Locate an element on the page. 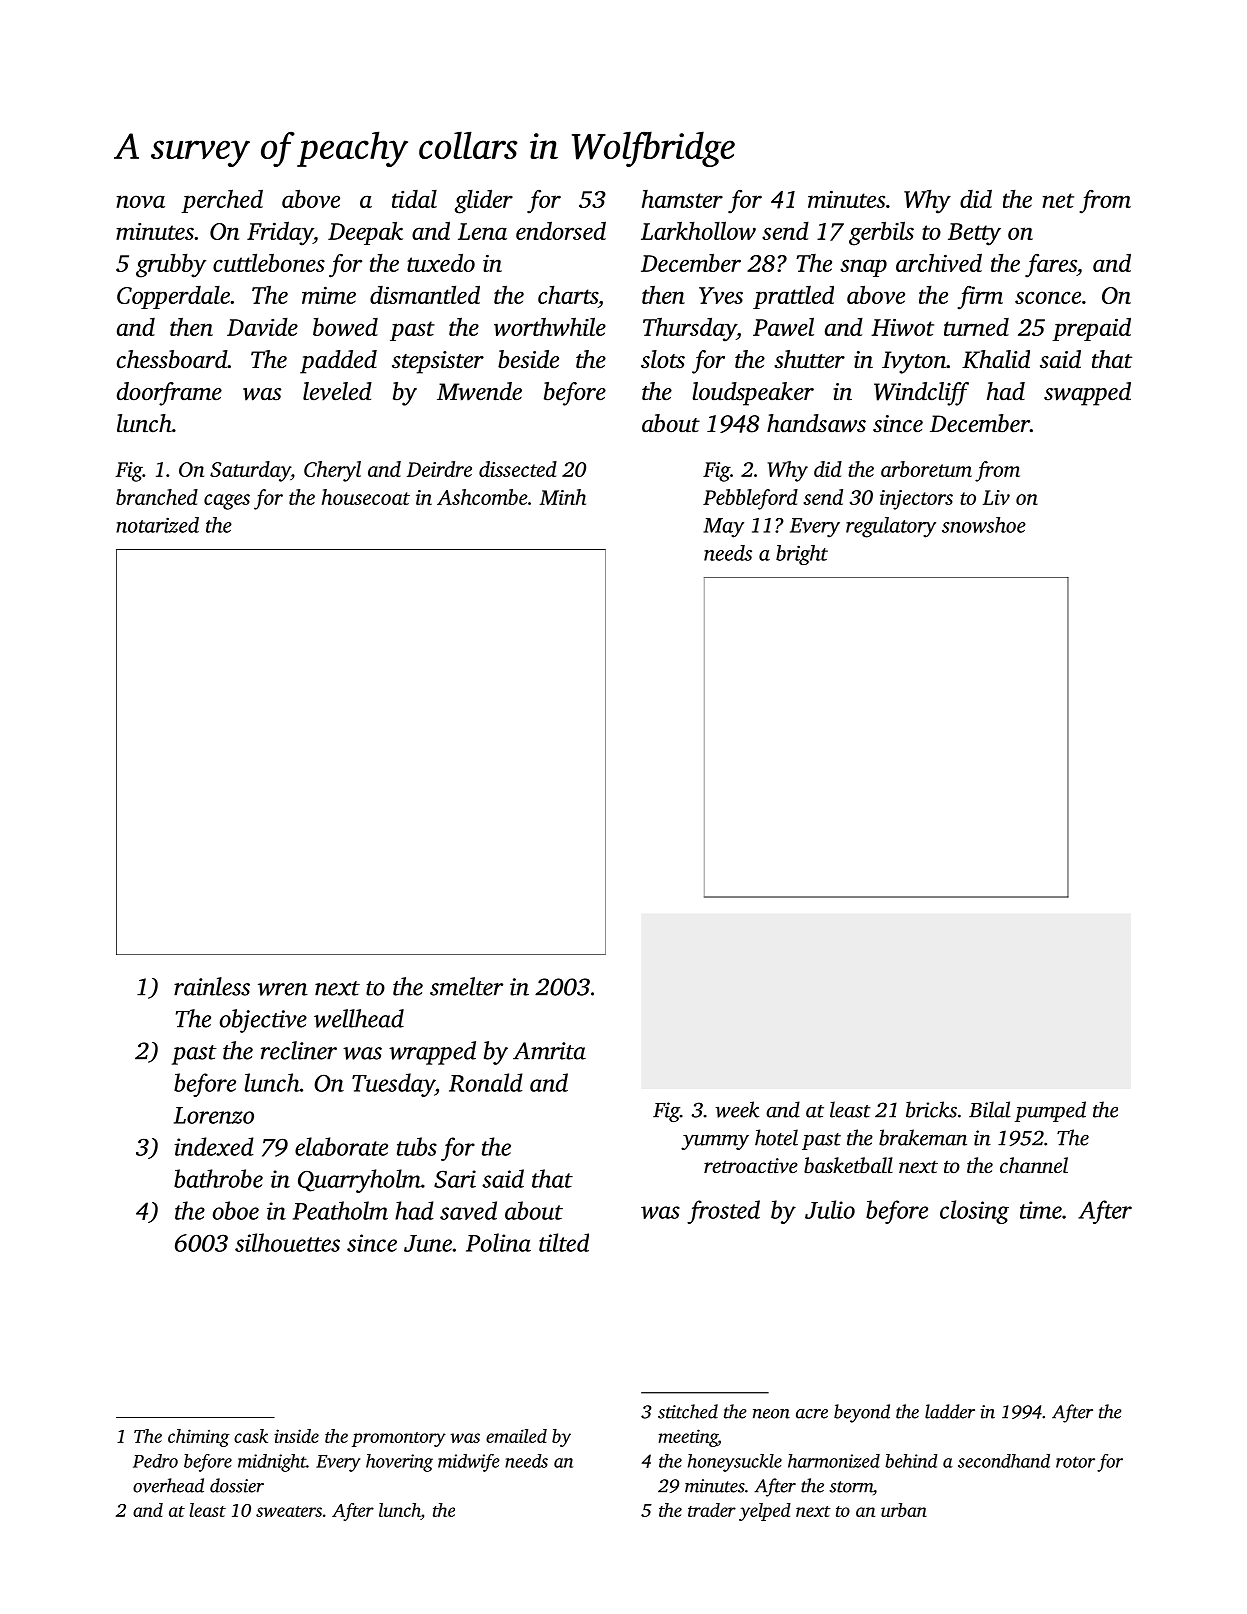 This page has height=1614, width=1247. gerbils is located at coordinates (881, 233).
